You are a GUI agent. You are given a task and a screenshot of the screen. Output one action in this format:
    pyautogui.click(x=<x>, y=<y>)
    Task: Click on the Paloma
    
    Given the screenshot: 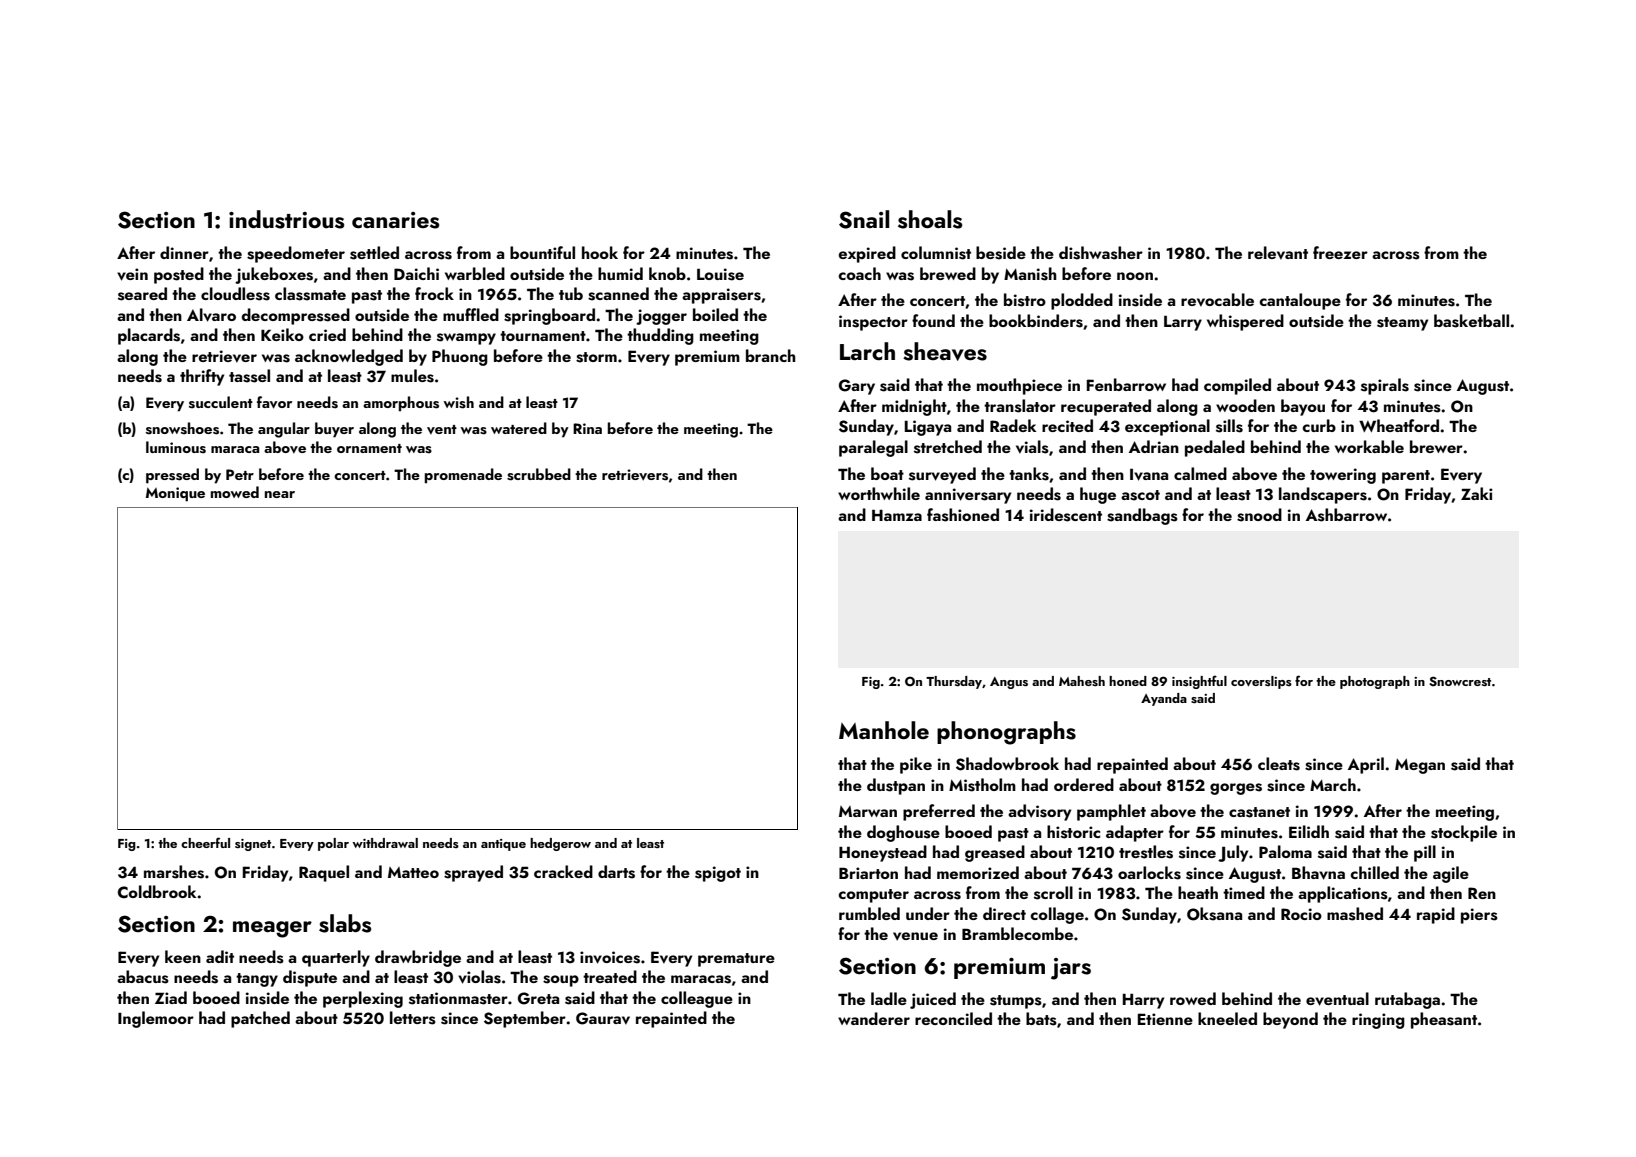 What is the action you would take?
    pyautogui.click(x=1285, y=851)
